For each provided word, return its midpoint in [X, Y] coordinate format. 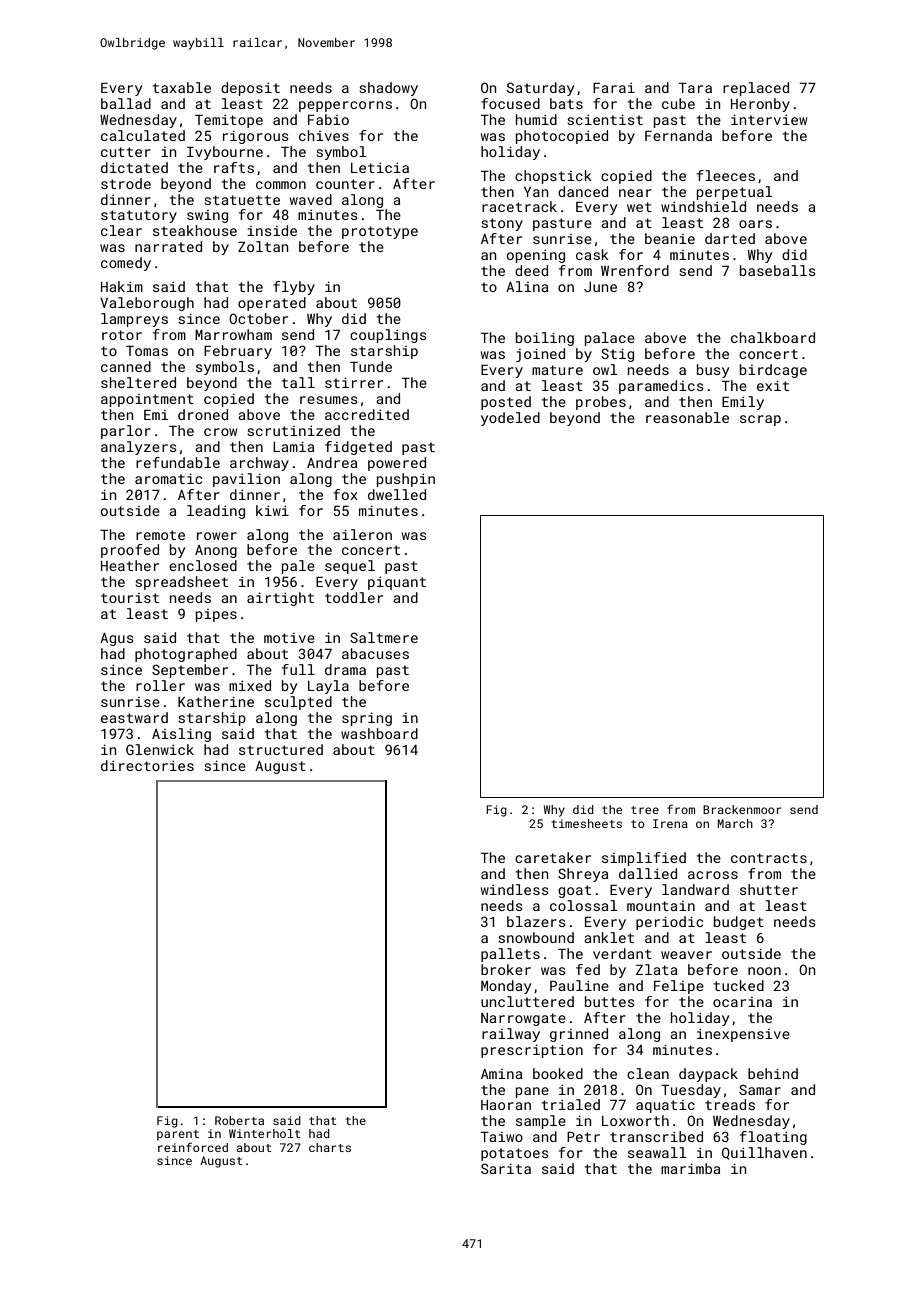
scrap [760, 420]
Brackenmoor [742, 809]
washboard [379, 733]
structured [281, 749]
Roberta [239, 1120]
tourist [130, 598]
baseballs [778, 270]
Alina [527, 286]
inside [272, 230]
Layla [328, 687]
